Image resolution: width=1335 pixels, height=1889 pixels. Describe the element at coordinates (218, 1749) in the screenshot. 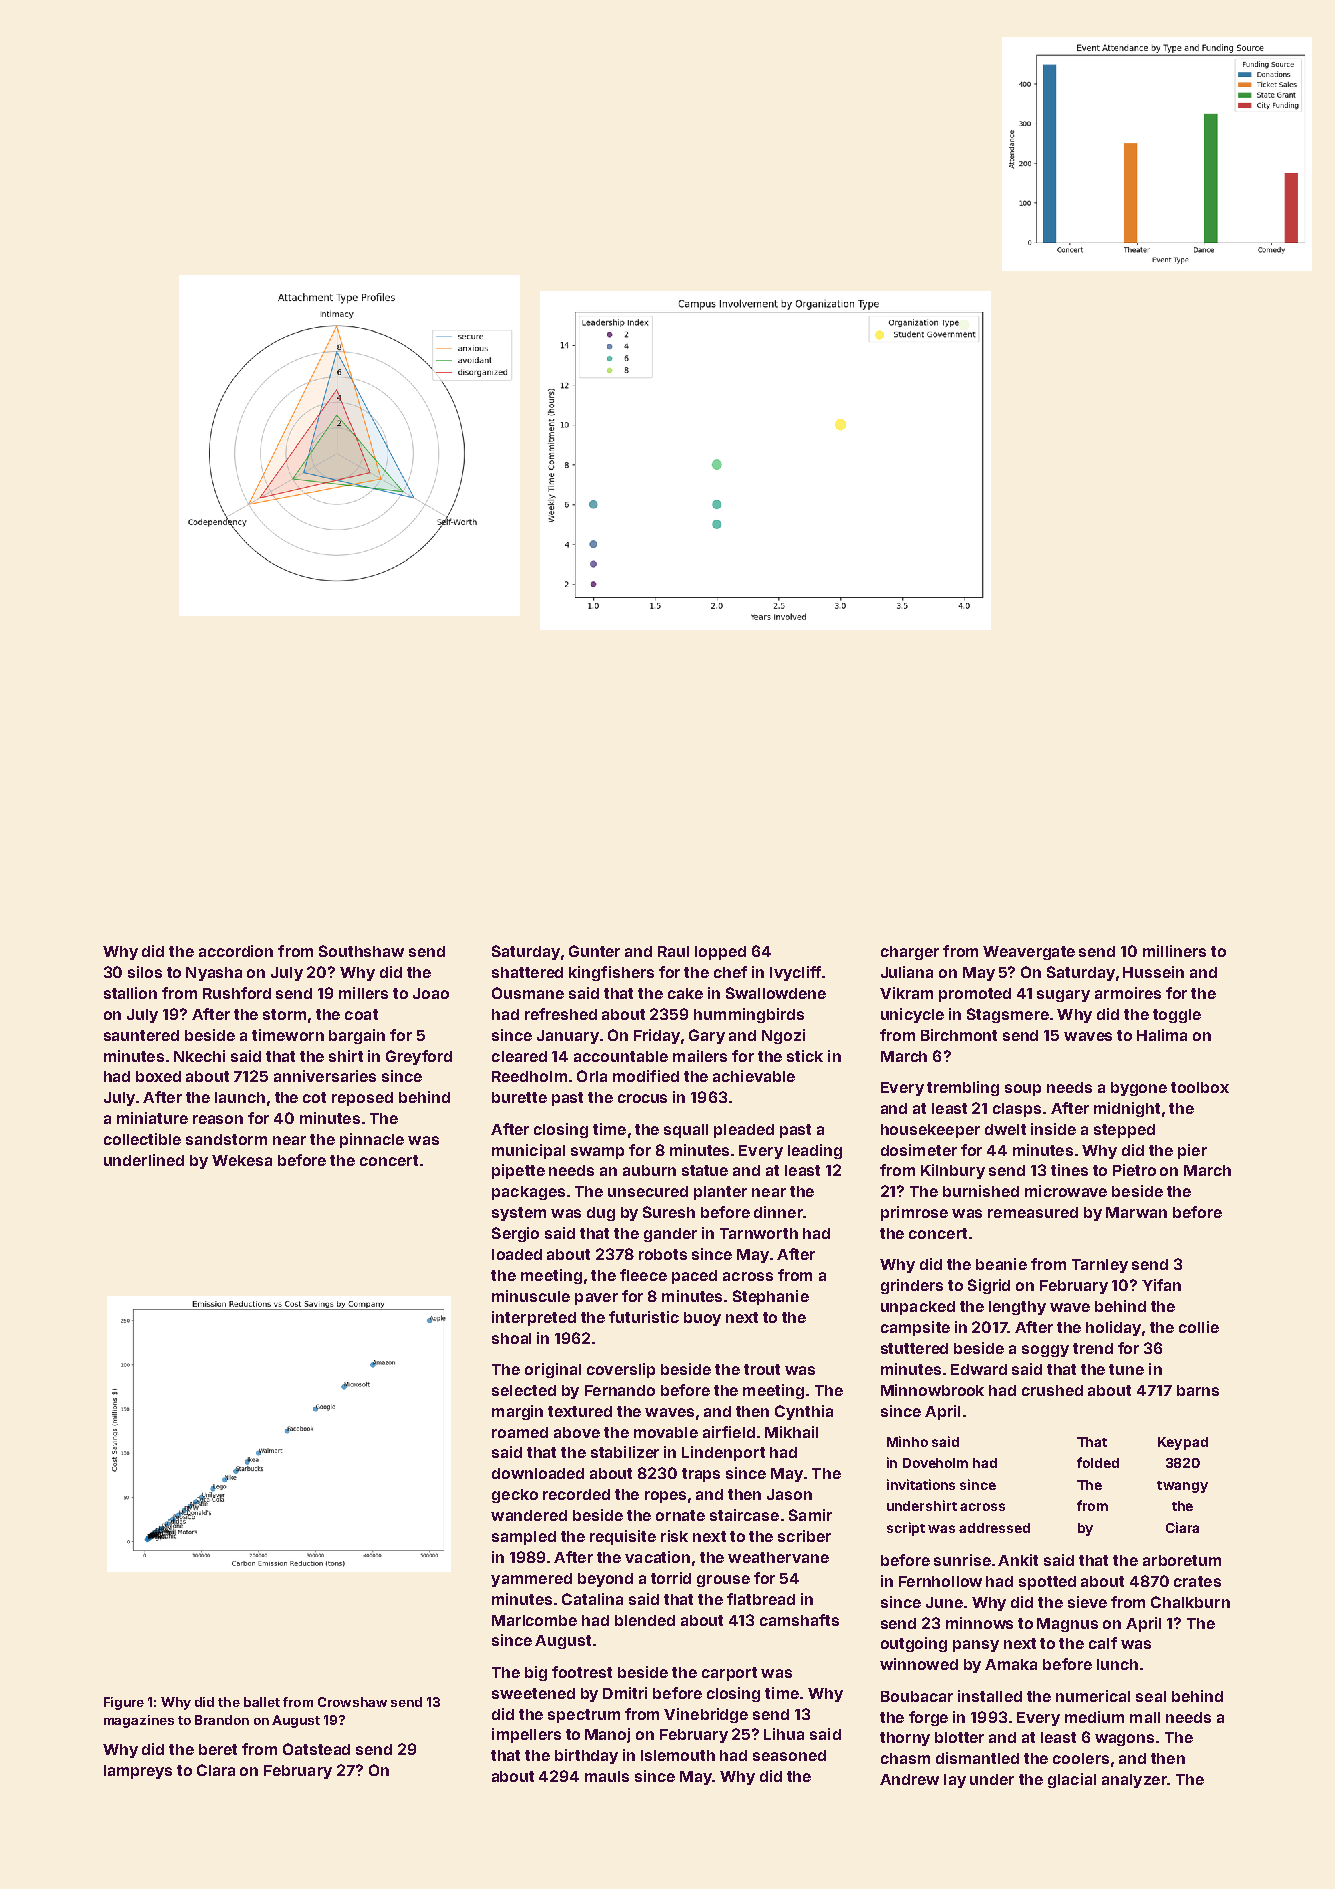

I see `beret` at that location.
